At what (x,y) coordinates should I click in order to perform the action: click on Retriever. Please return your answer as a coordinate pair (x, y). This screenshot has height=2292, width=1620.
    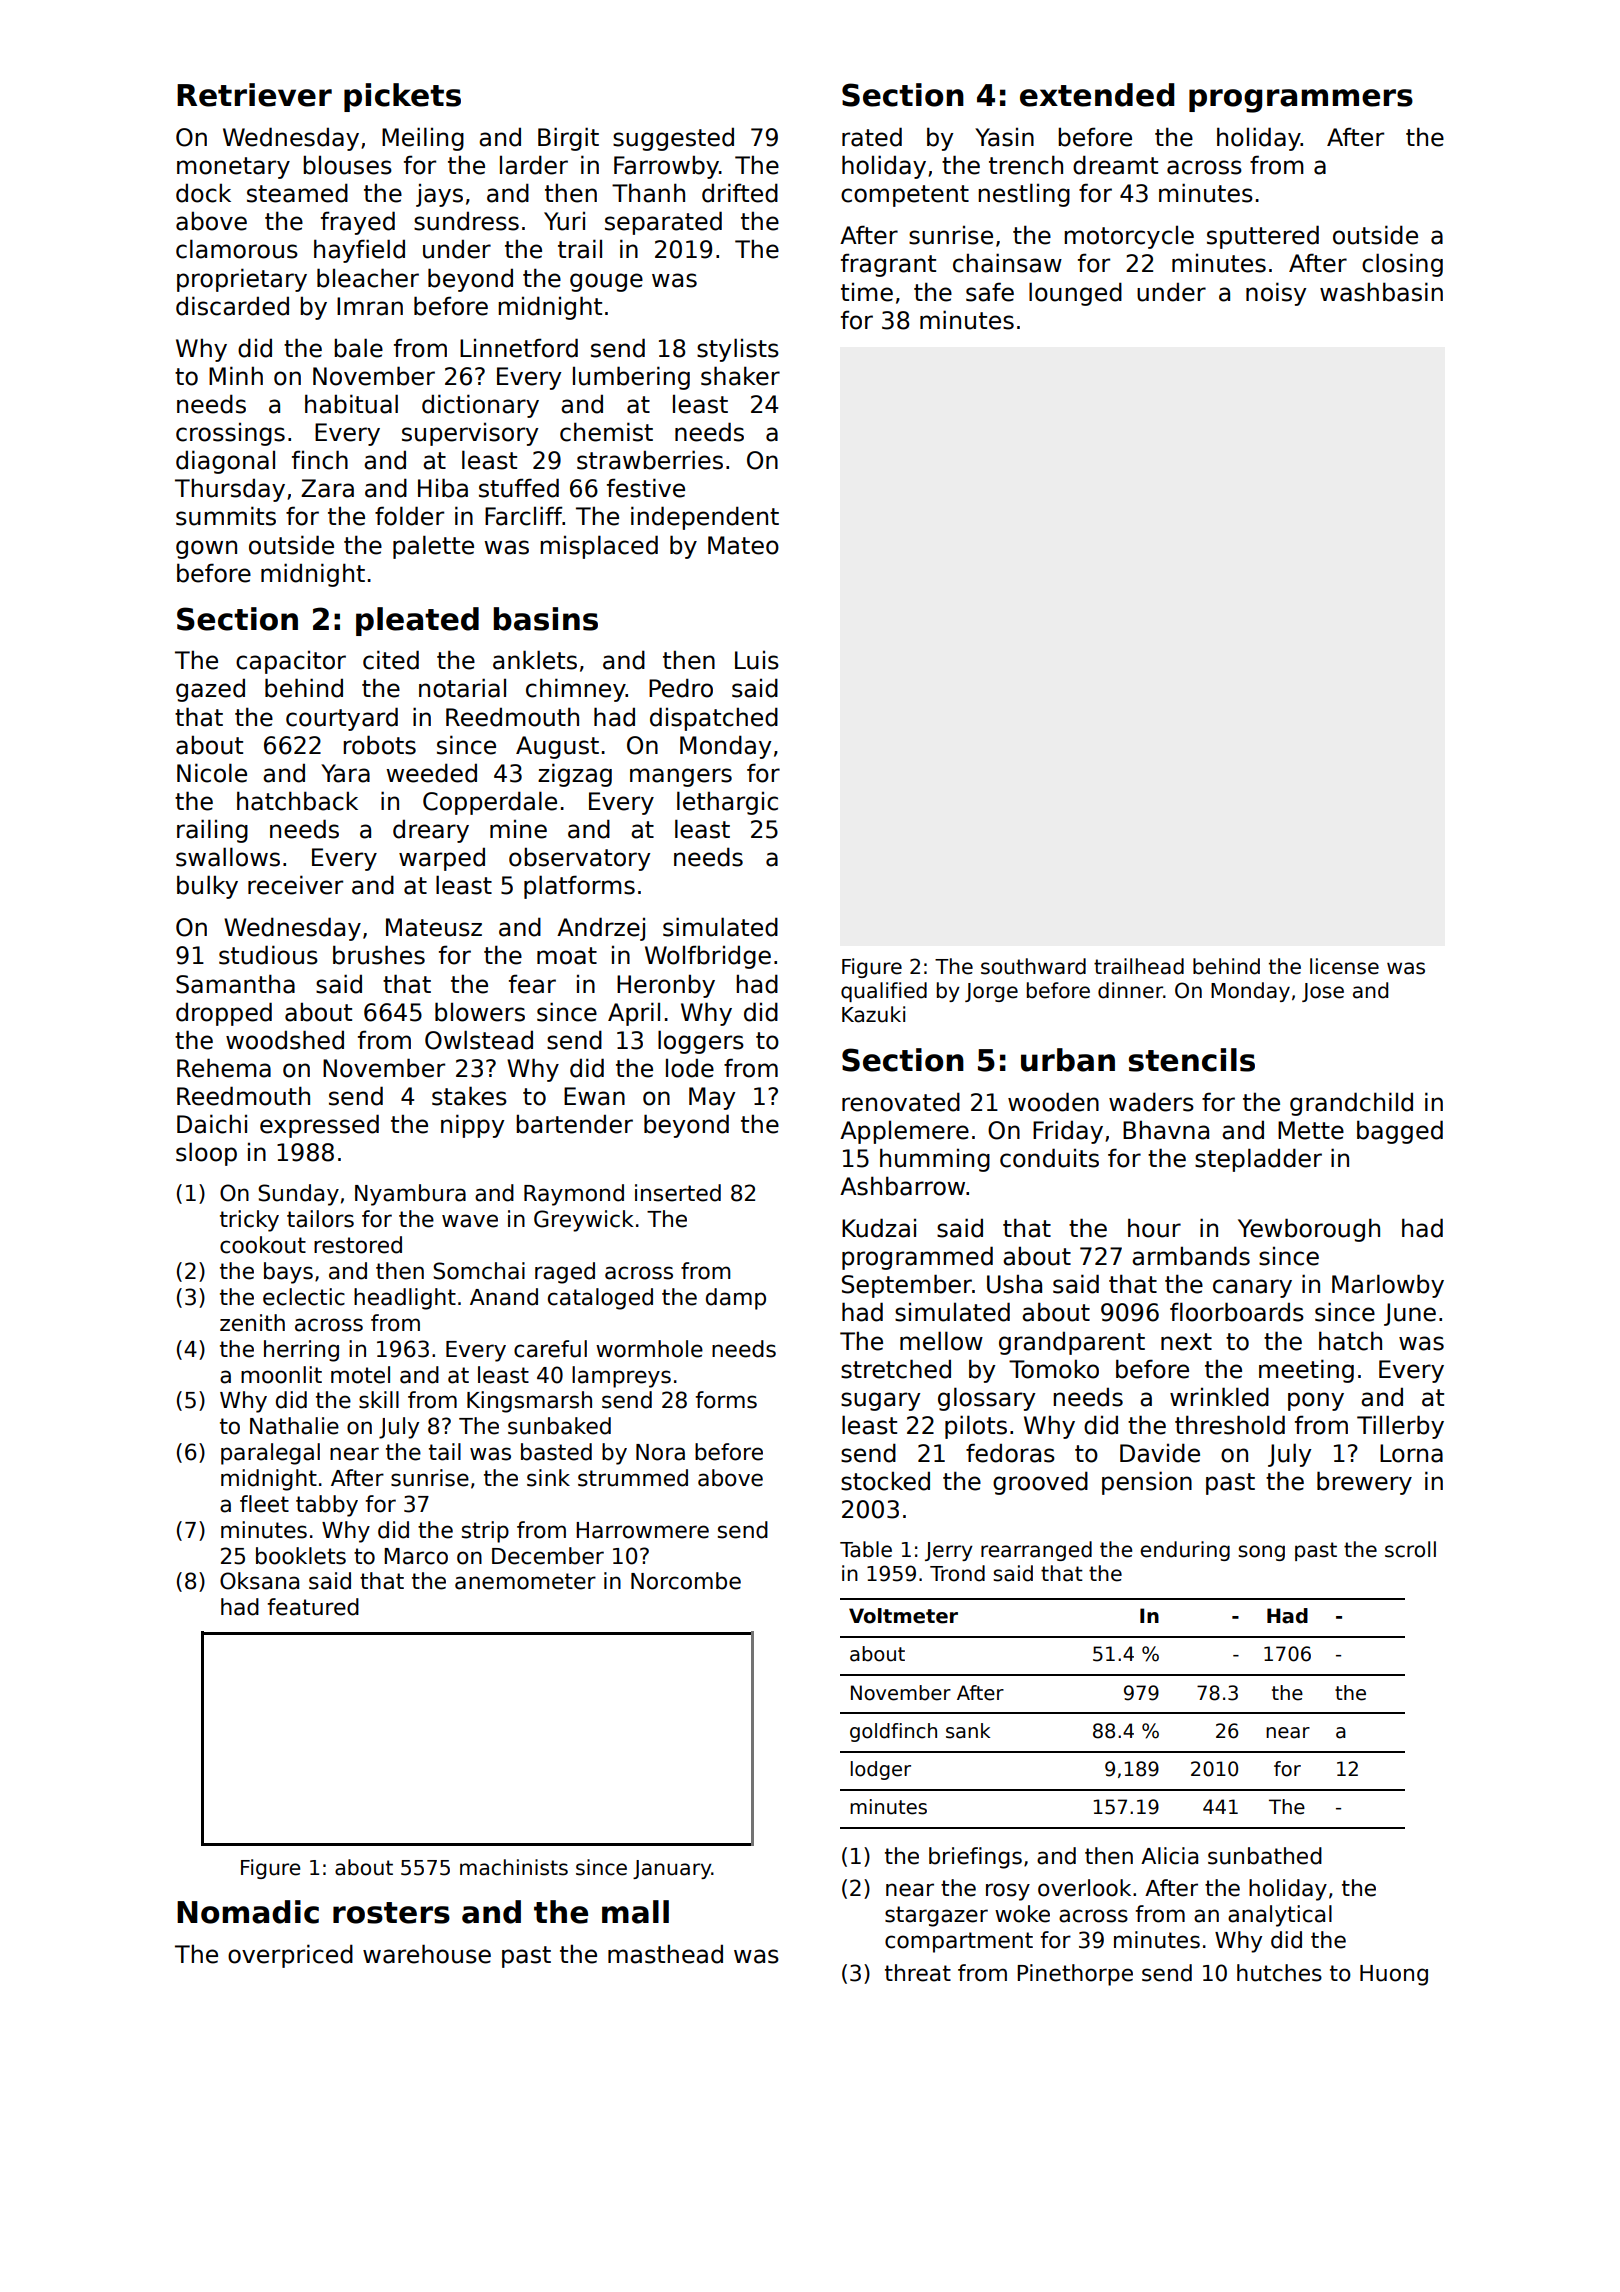
    Looking at the image, I should click on (254, 95).
